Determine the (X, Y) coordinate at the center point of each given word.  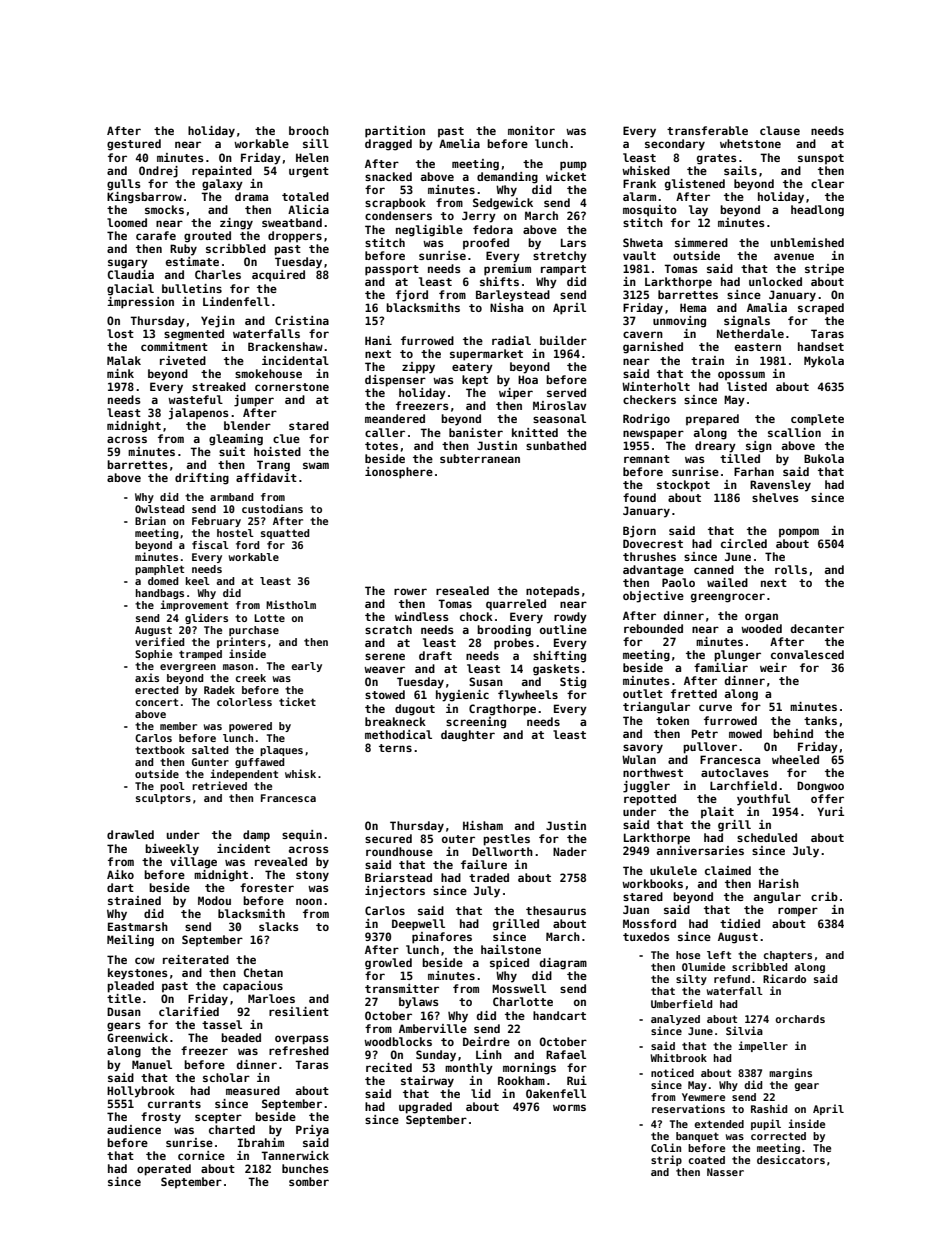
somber (309, 1181)
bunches (305, 1168)
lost (120, 333)
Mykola (824, 362)
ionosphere (399, 473)
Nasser (725, 1172)
